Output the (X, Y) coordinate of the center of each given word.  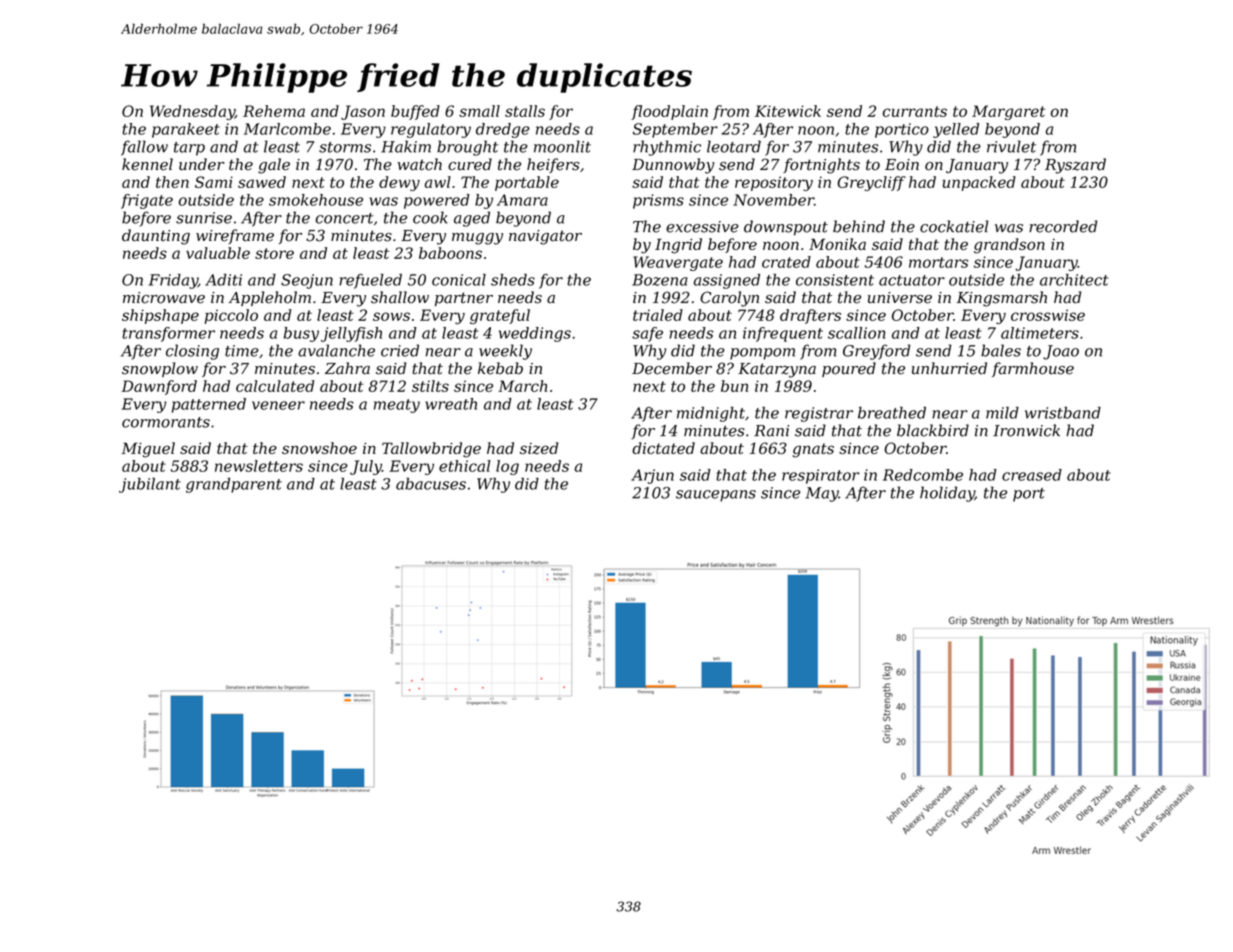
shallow (400, 297)
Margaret (1008, 112)
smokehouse (316, 200)
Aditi (223, 280)
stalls (525, 111)
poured (849, 369)
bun (734, 386)
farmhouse (1033, 369)
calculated (275, 386)
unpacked (979, 183)
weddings (535, 334)
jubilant (150, 485)
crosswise (1048, 315)
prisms (658, 201)
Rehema (274, 111)
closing (192, 352)
